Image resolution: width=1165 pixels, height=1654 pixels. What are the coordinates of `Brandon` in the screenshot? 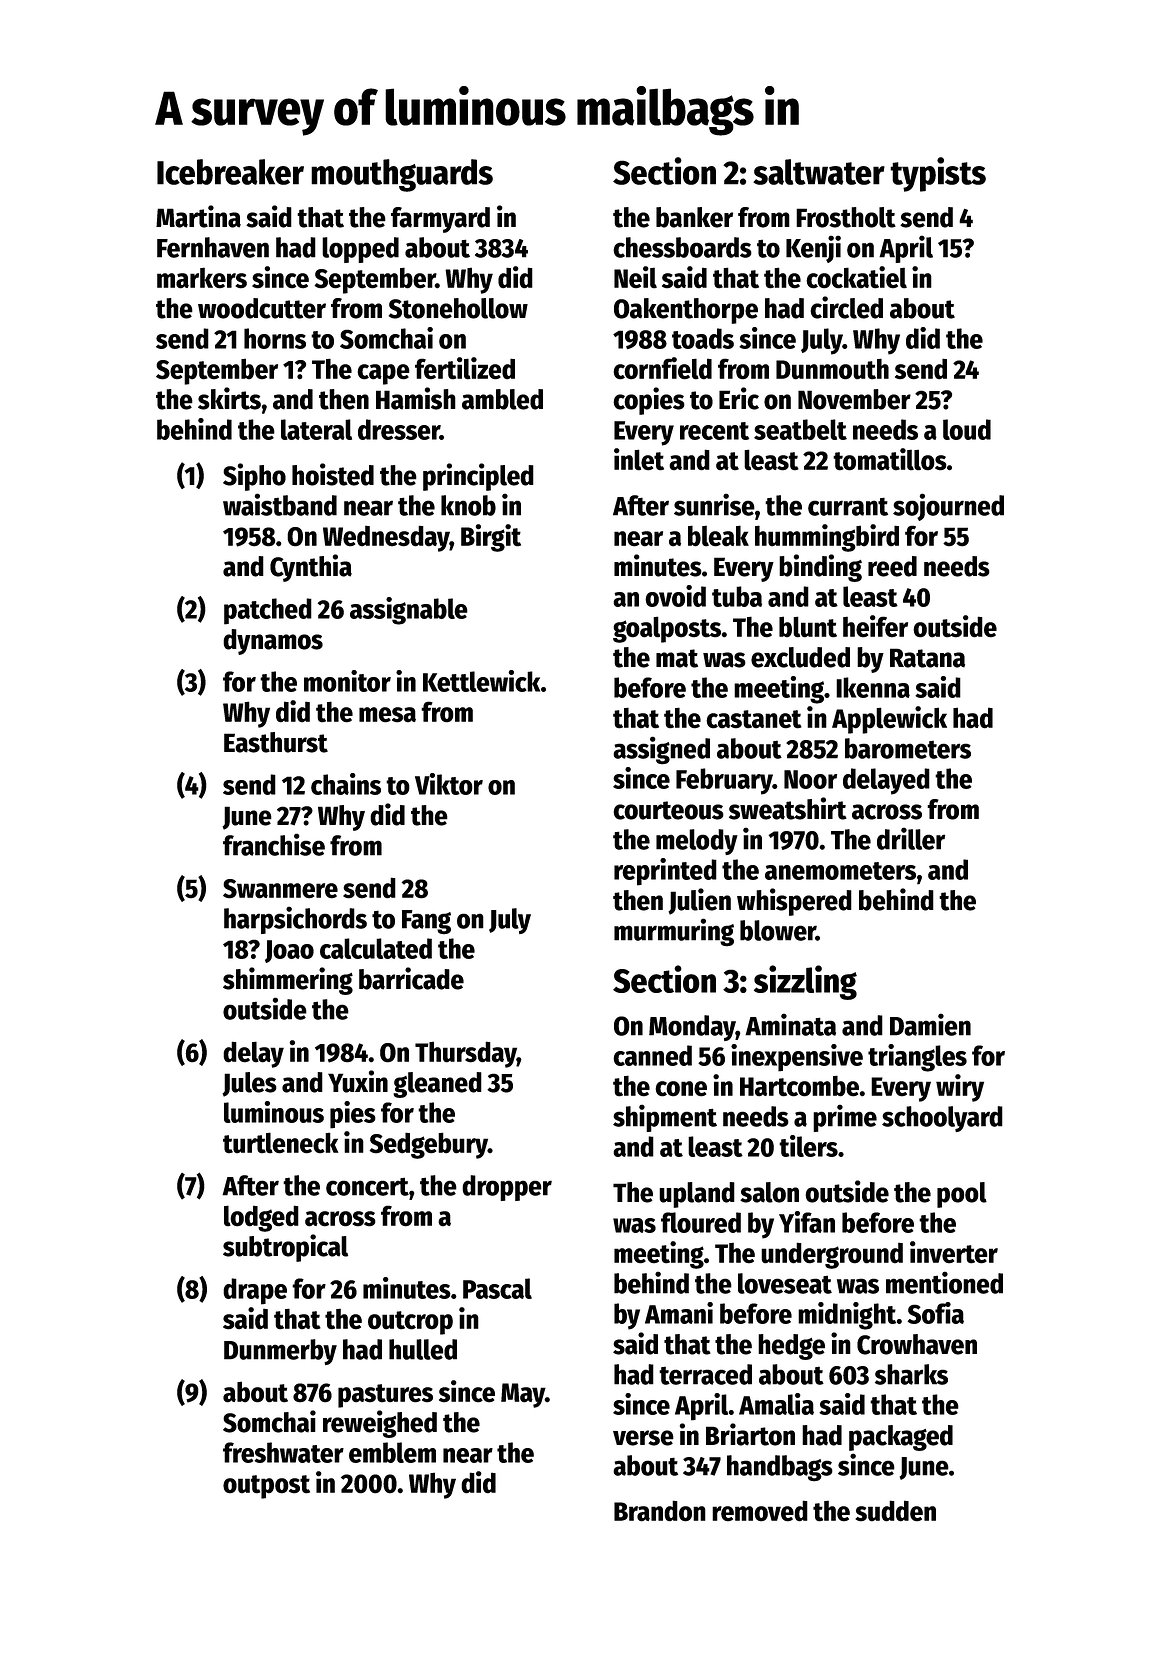 It's located at (660, 1511).
